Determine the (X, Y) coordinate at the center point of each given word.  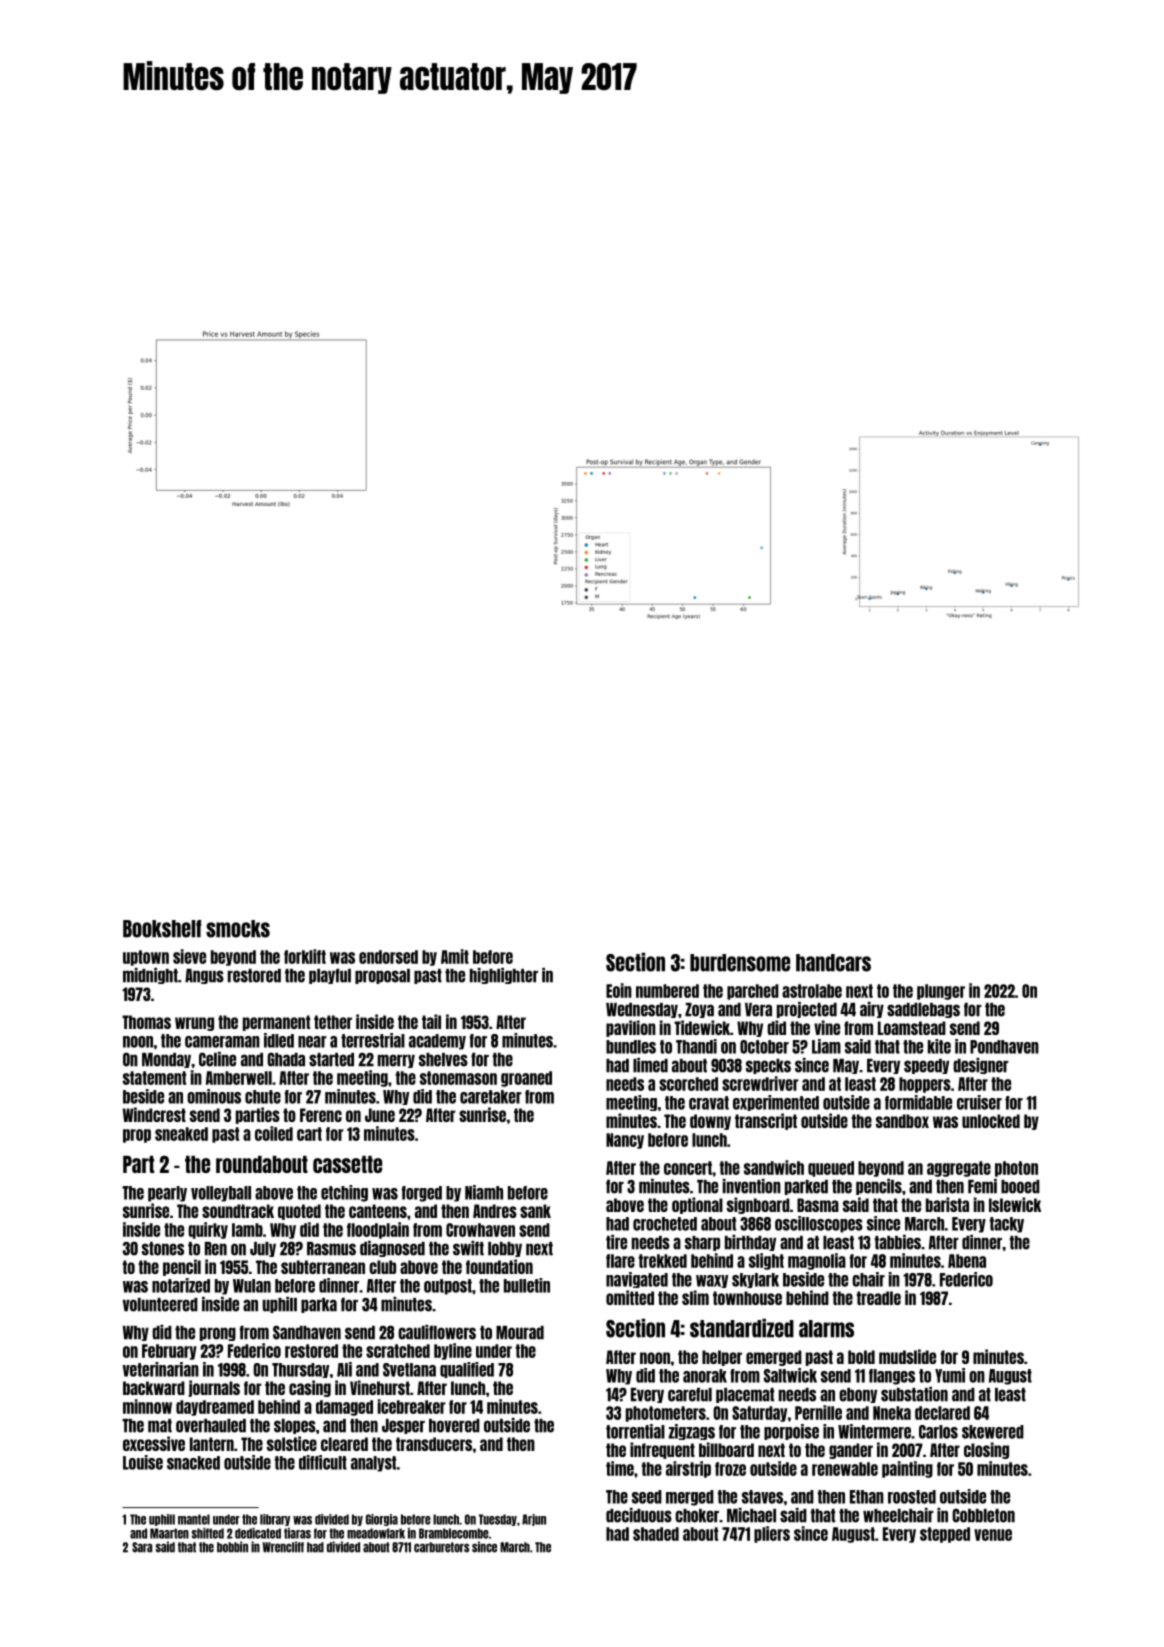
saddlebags (923, 1010)
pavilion (631, 1028)
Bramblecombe (454, 1533)
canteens (378, 1211)
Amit (455, 956)
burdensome (740, 963)
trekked (662, 1261)
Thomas (146, 1022)
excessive (154, 1443)
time (620, 1468)
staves (762, 1497)
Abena (967, 1261)
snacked (193, 1463)
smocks (238, 929)
